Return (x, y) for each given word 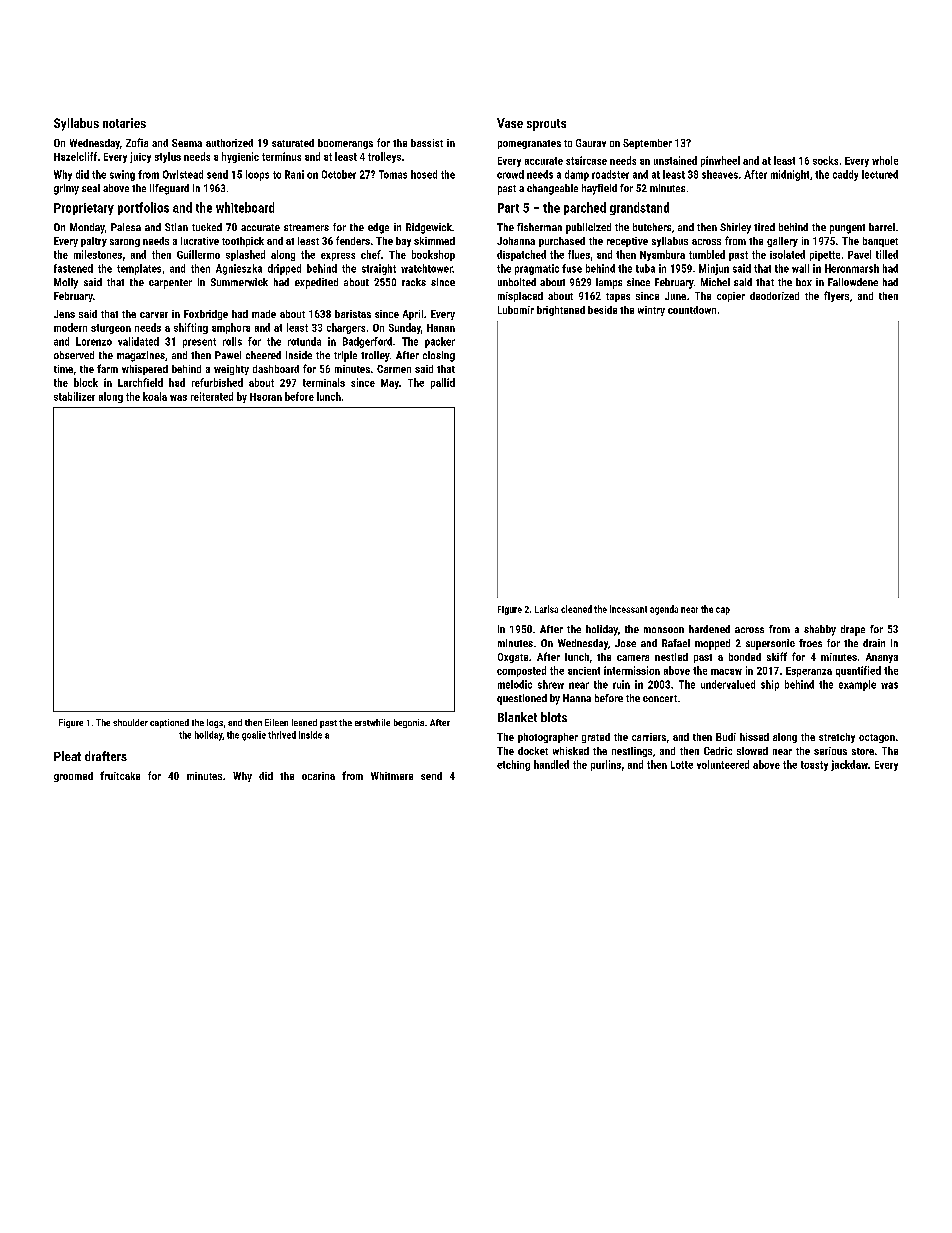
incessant (628, 609)
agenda (664, 610)
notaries (124, 123)
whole (885, 160)
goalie (254, 736)
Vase (510, 123)
